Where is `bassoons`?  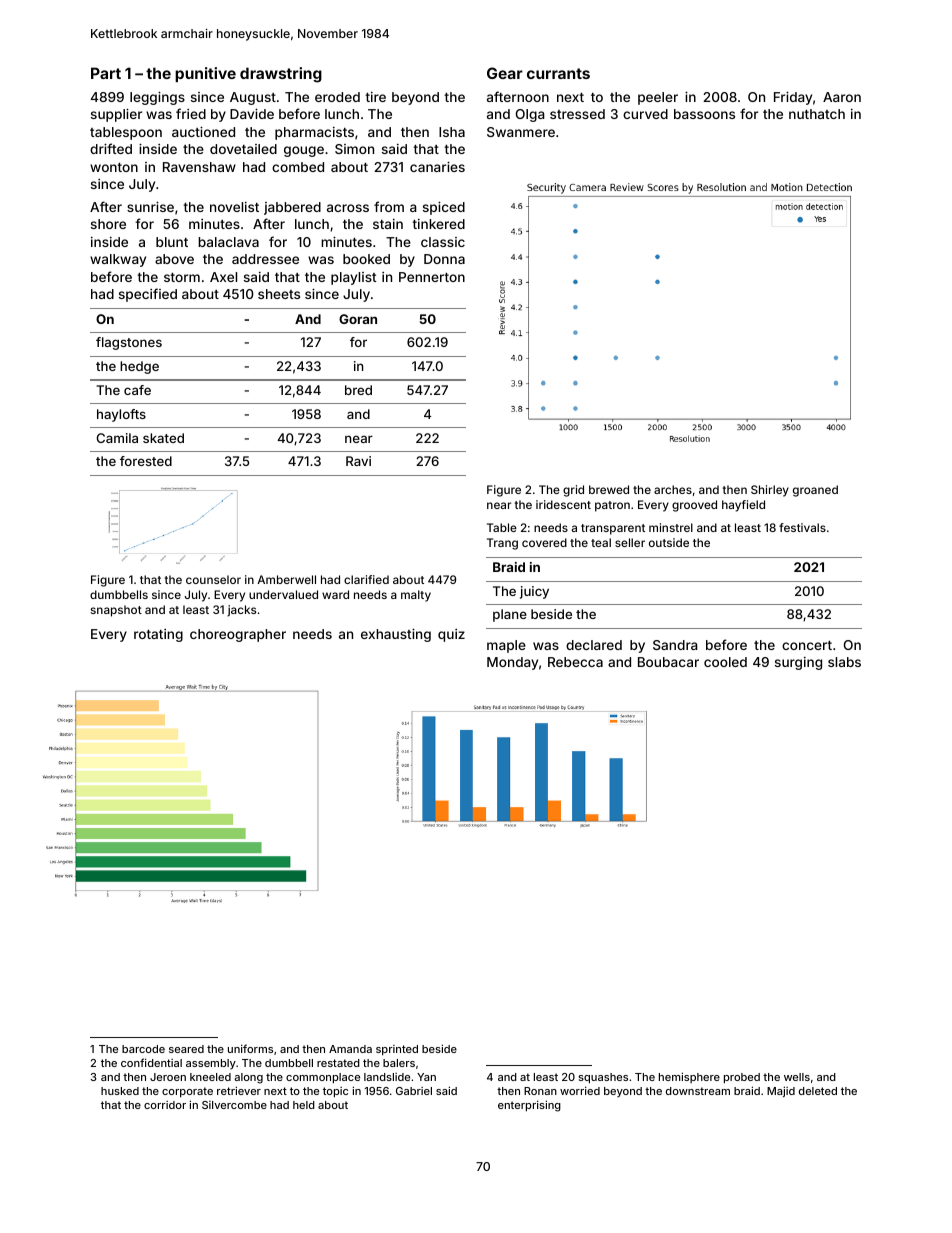
bassoons is located at coordinates (704, 114).
